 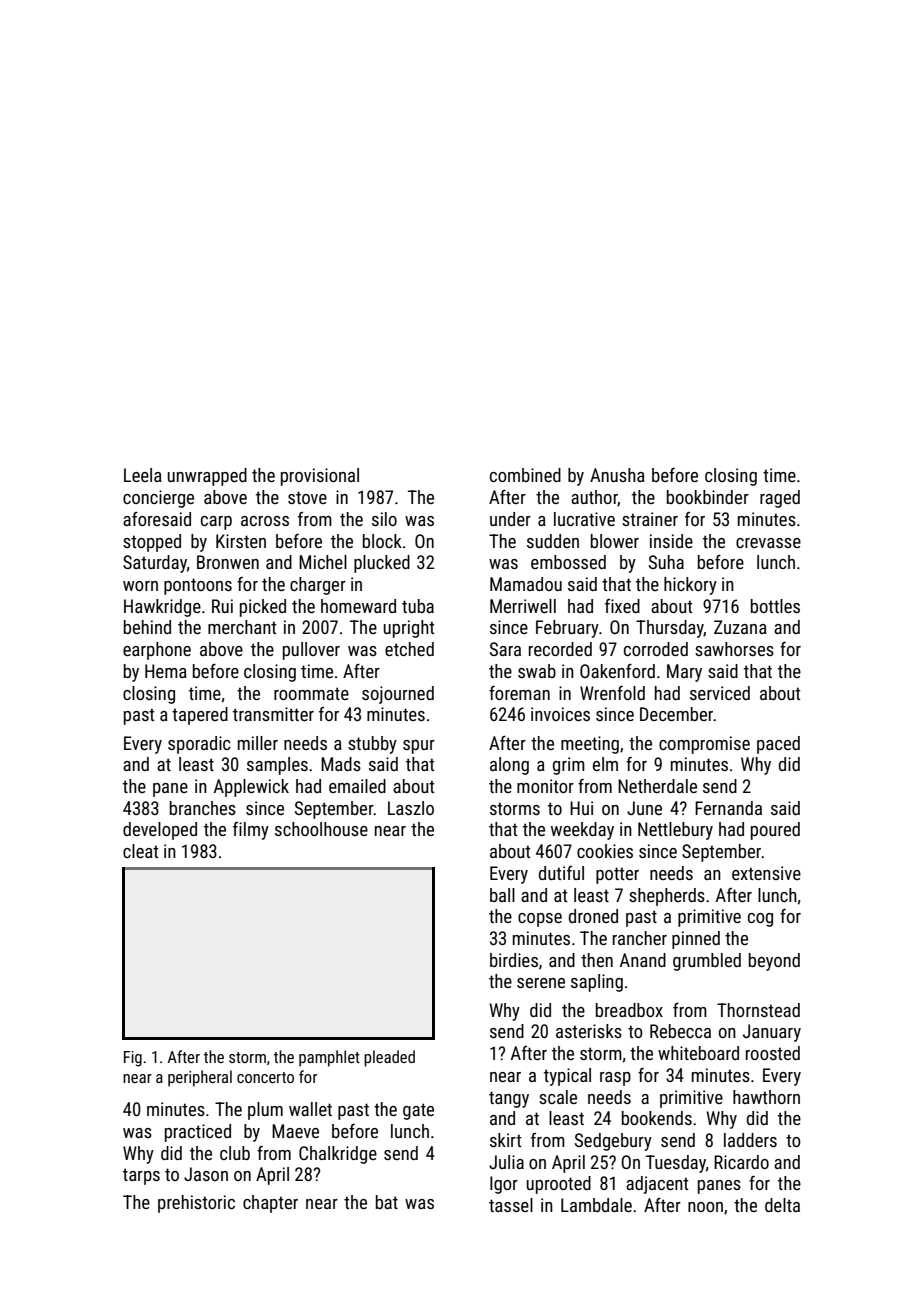 I want to click on developed, so click(x=160, y=831).
